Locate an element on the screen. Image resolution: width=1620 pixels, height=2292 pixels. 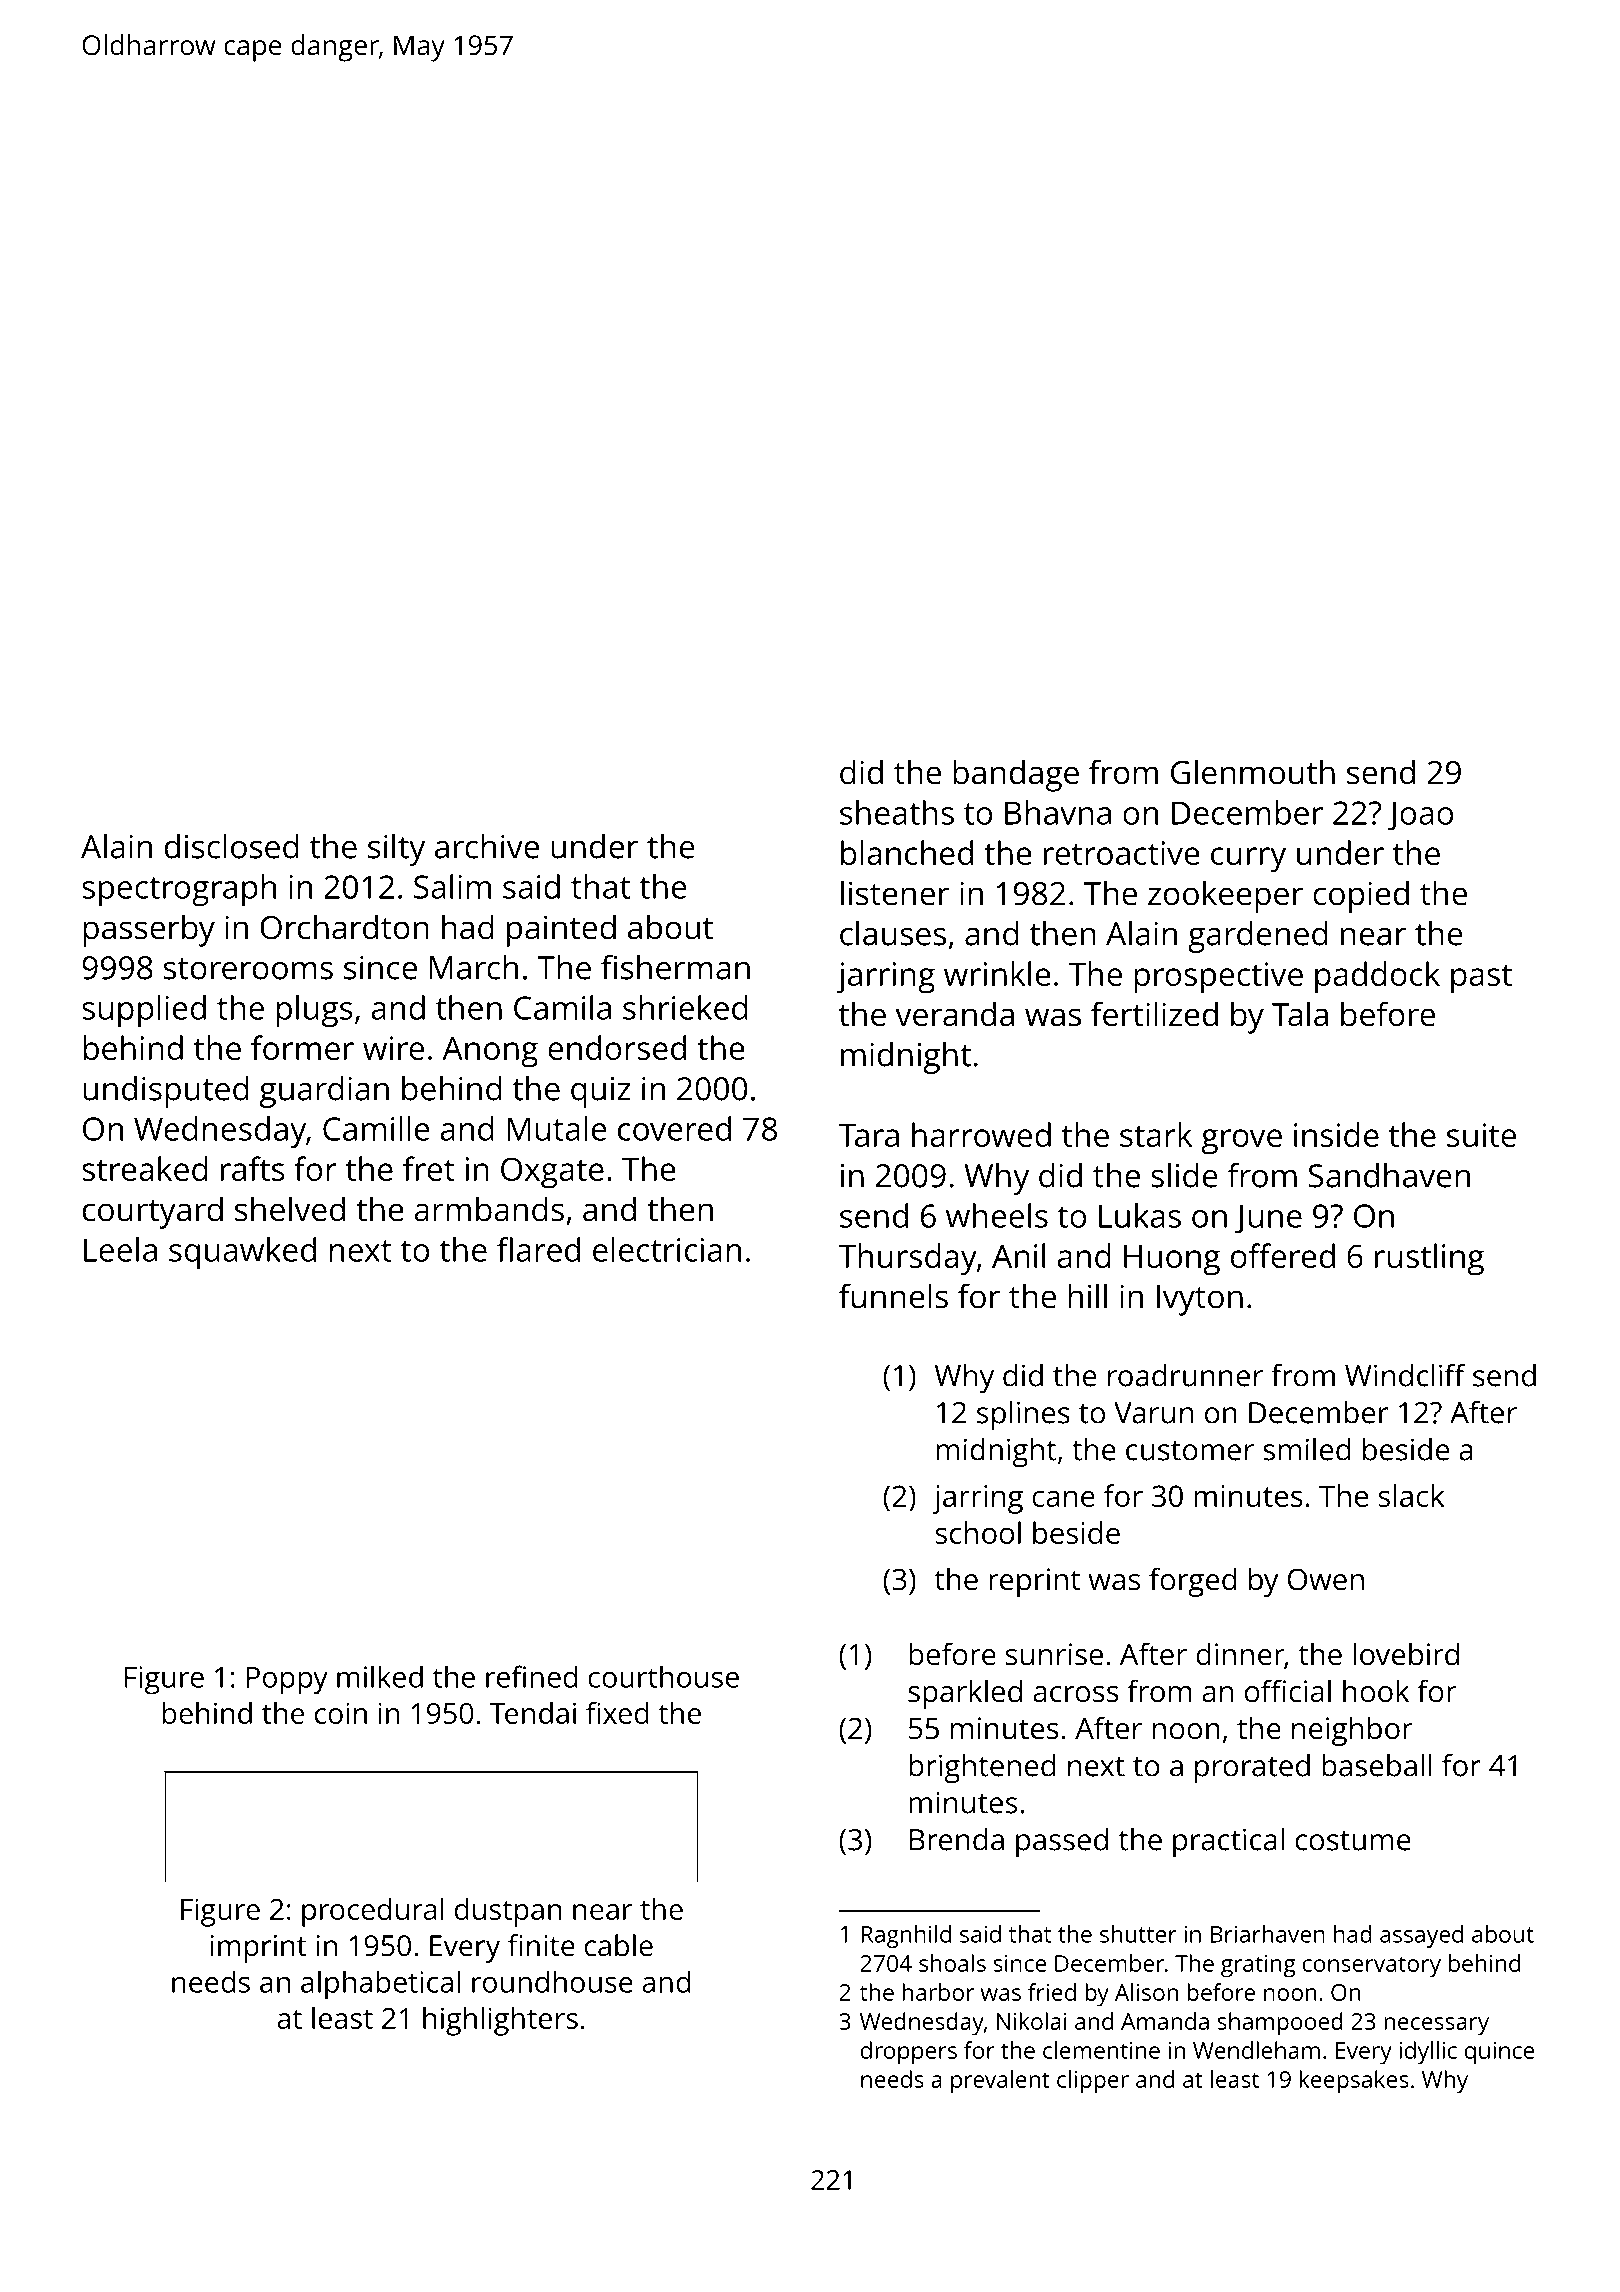
Poppy is located at coordinates (287, 1681).
